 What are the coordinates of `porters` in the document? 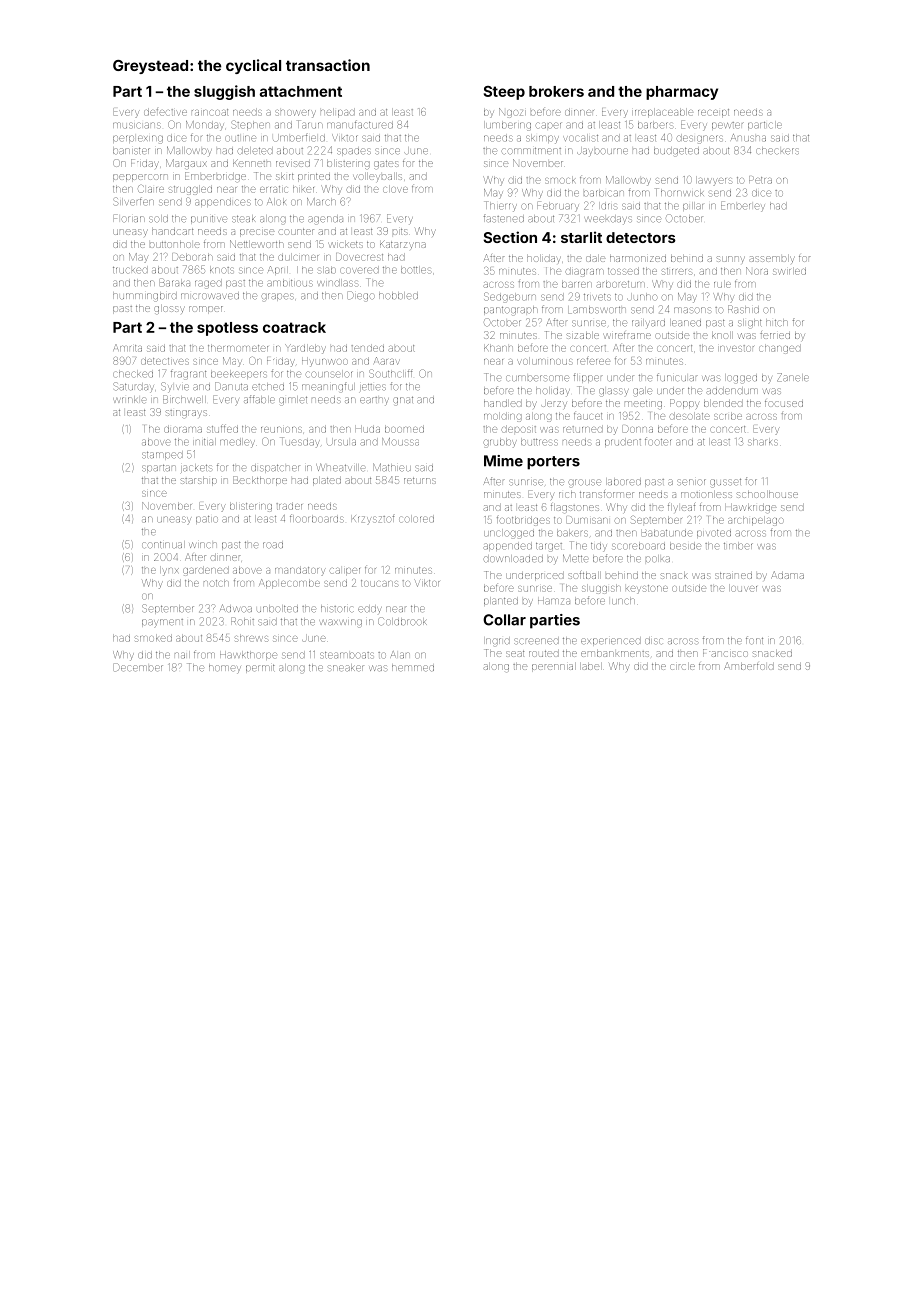 It's located at (553, 463).
